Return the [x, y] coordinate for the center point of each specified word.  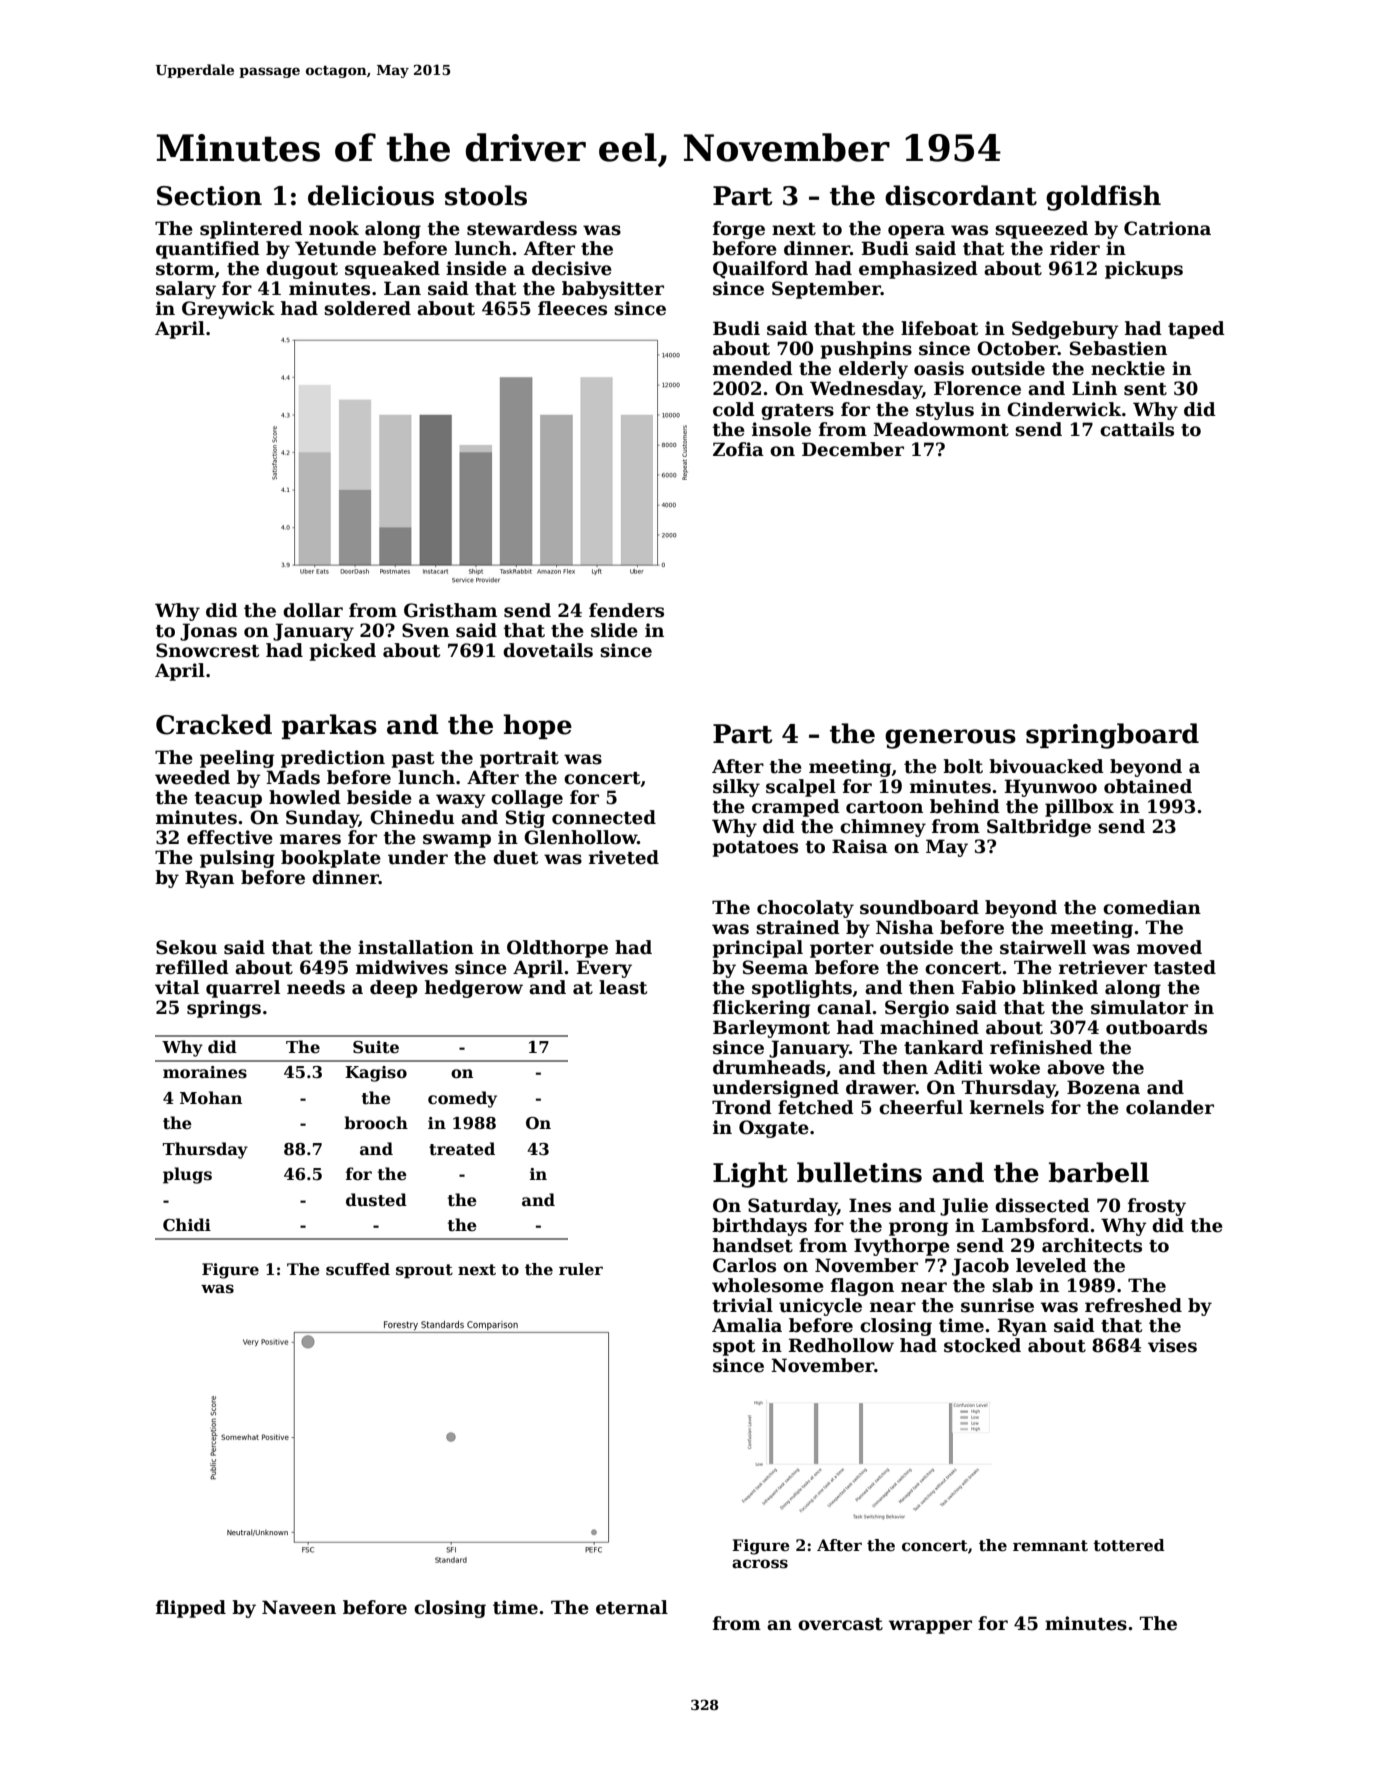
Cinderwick [1064, 409]
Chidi [187, 1225]
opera [916, 232]
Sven [425, 630]
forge [739, 230]
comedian [1152, 907]
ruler [581, 1269]
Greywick [228, 310]
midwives [402, 967]
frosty [1157, 1207]
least [623, 987]
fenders [626, 610]
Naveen [299, 1607]
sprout [424, 1271]
